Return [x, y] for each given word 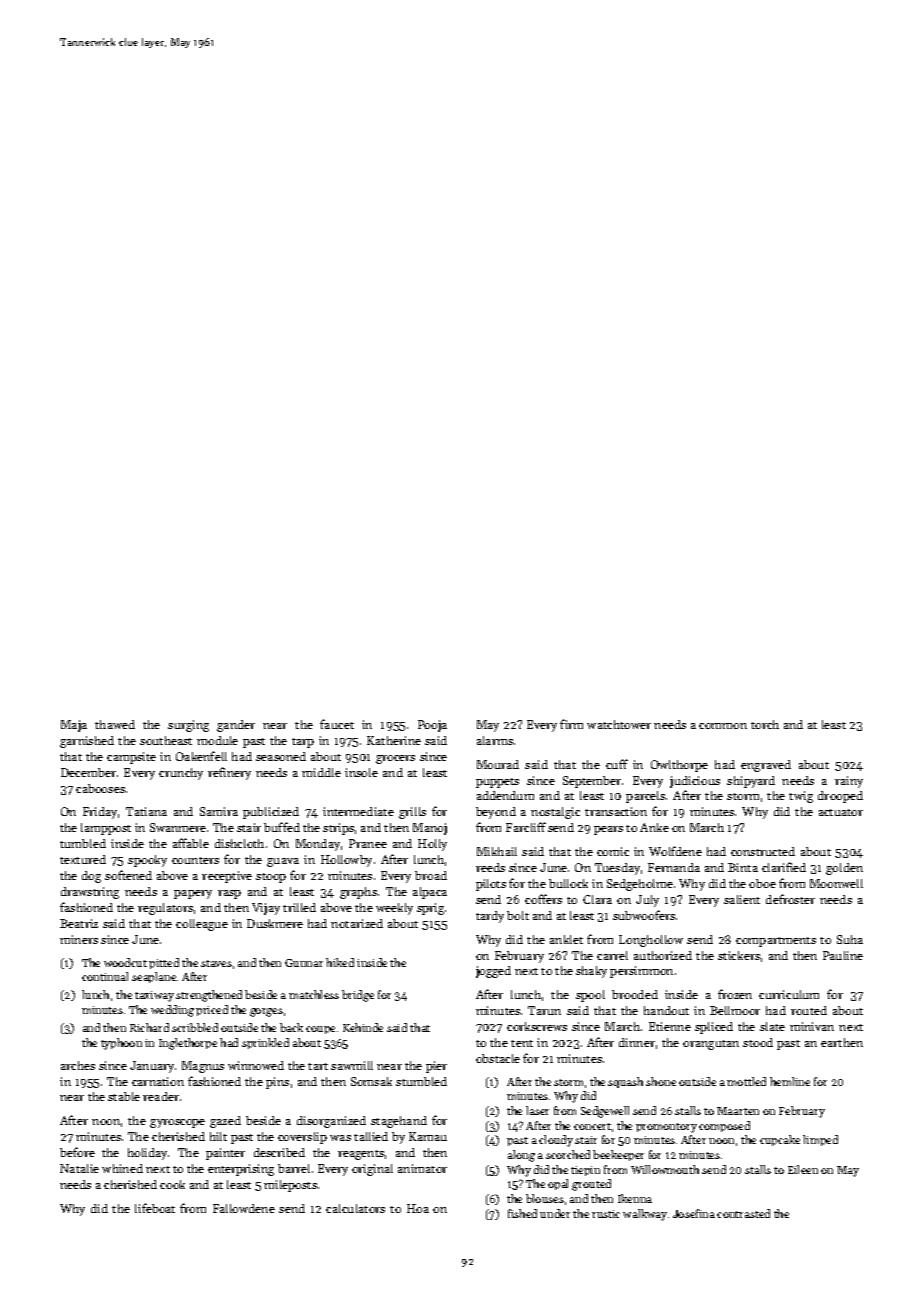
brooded [635, 994]
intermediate [358, 811]
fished [522, 1213]
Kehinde [363, 1027]
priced [212, 1010]
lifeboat [155, 1208]
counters [195, 860]
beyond [496, 813]
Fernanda [674, 867]
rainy [849, 782]
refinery [229, 773]
